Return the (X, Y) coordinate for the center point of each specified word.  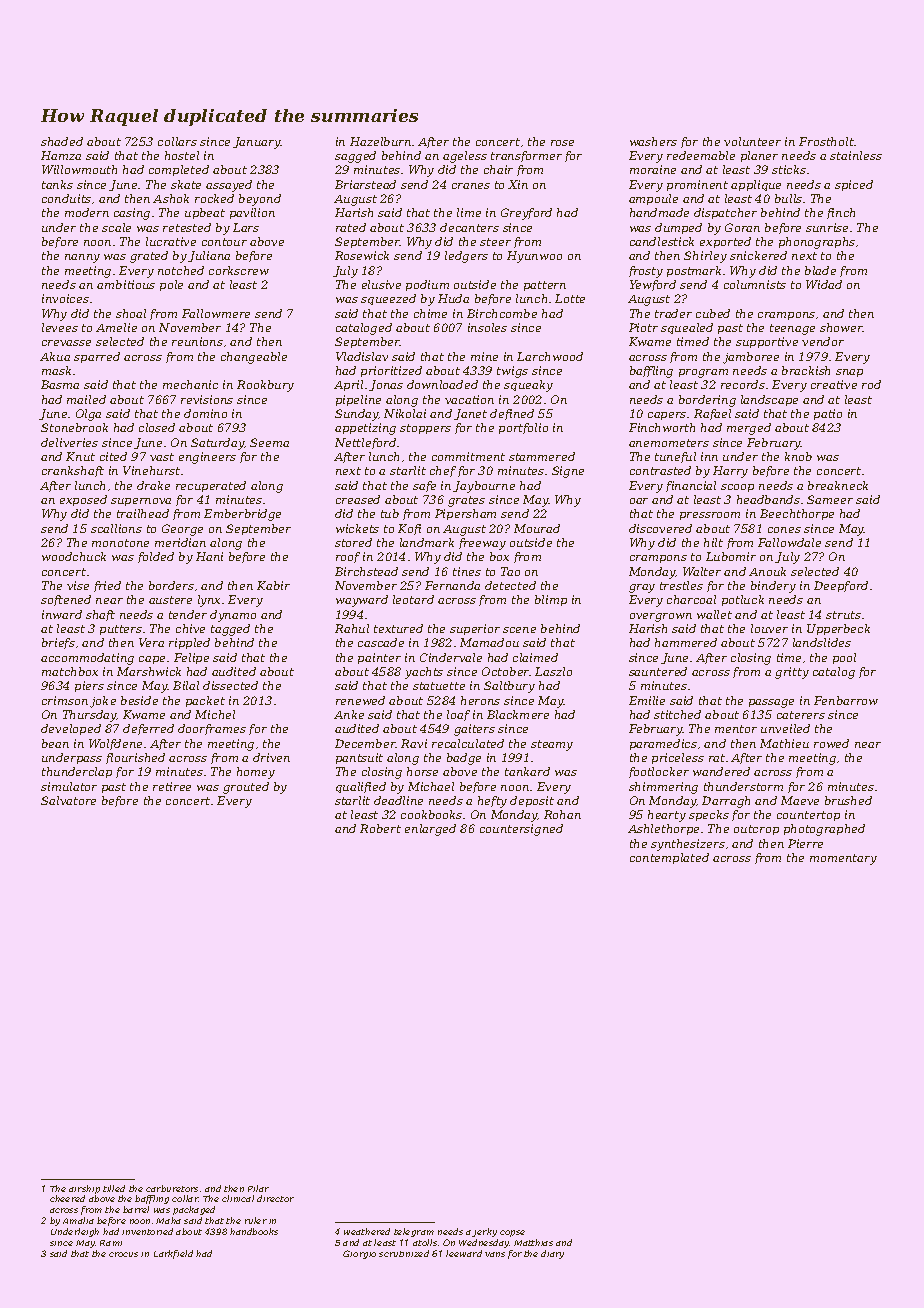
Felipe (191, 658)
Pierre (805, 843)
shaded (62, 141)
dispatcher (725, 213)
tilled (114, 1188)
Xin (518, 184)
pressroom (710, 516)
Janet (470, 414)
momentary (843, 859)
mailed (86, 399)
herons (480, 700)
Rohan (562, 814)
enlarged (430, 830)
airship (84, 1189)
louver (769, 628)
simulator (69, 786)
